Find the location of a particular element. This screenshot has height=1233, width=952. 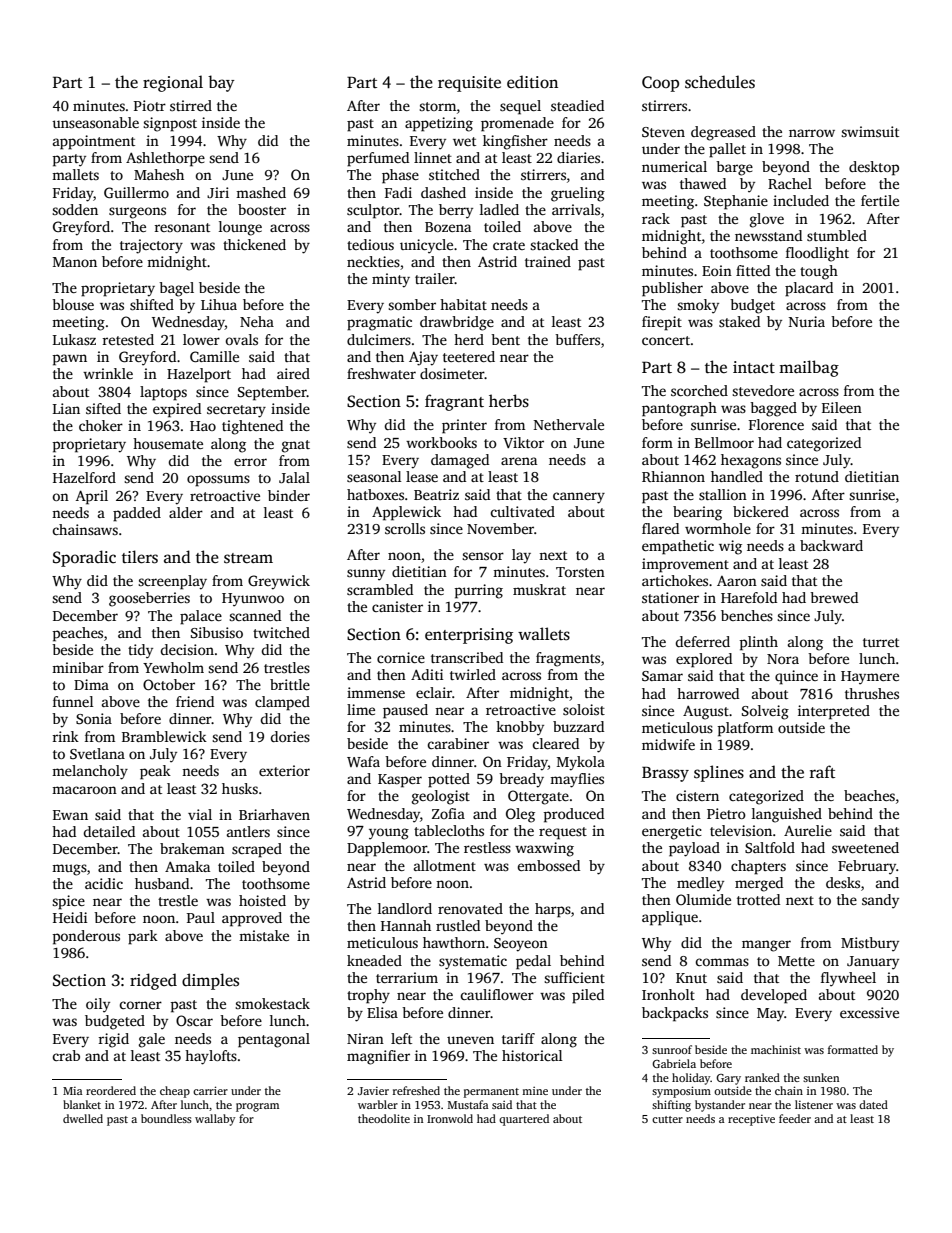

trained is located at coordinates (548, 261).
